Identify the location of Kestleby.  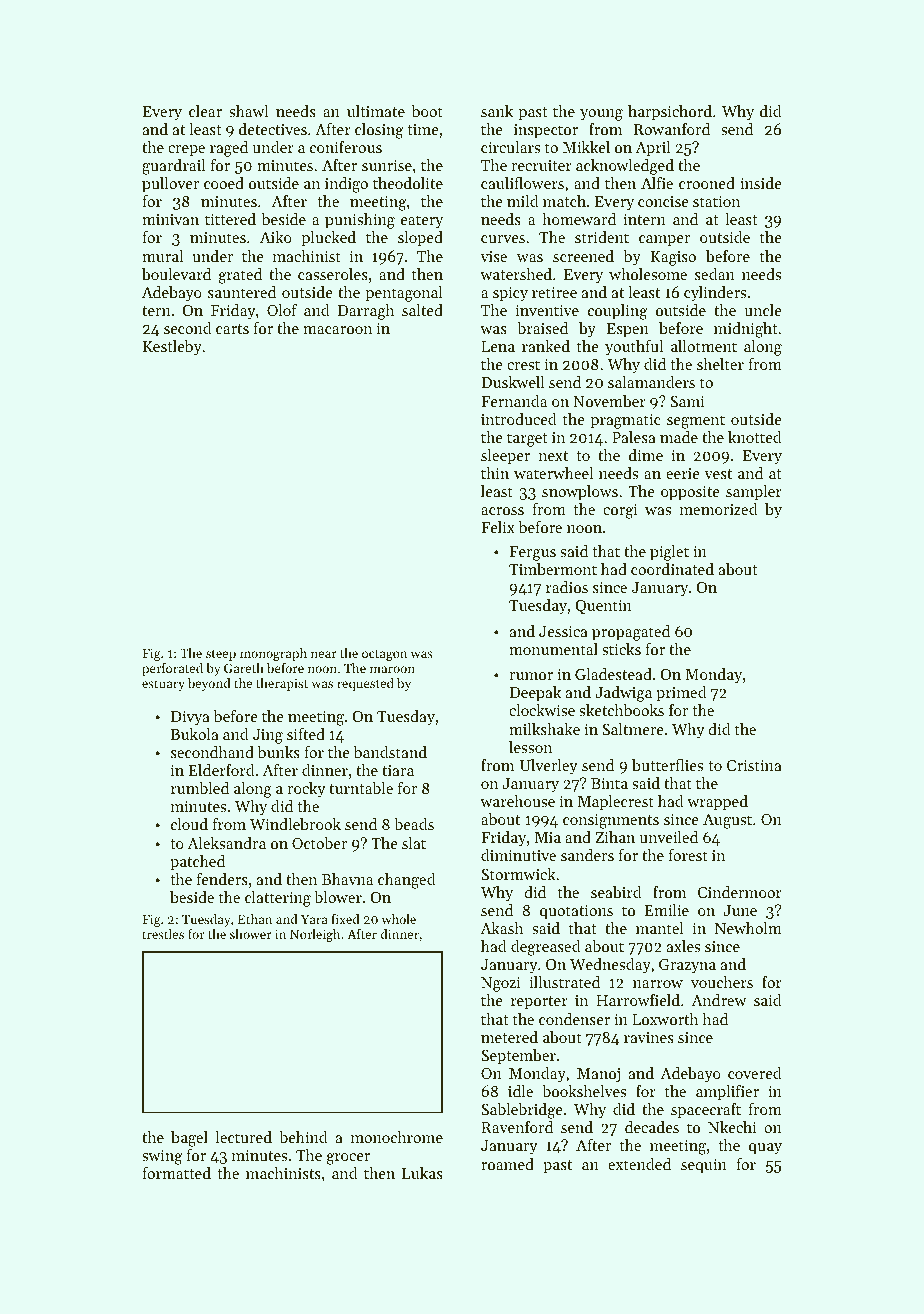
(172, 348).
